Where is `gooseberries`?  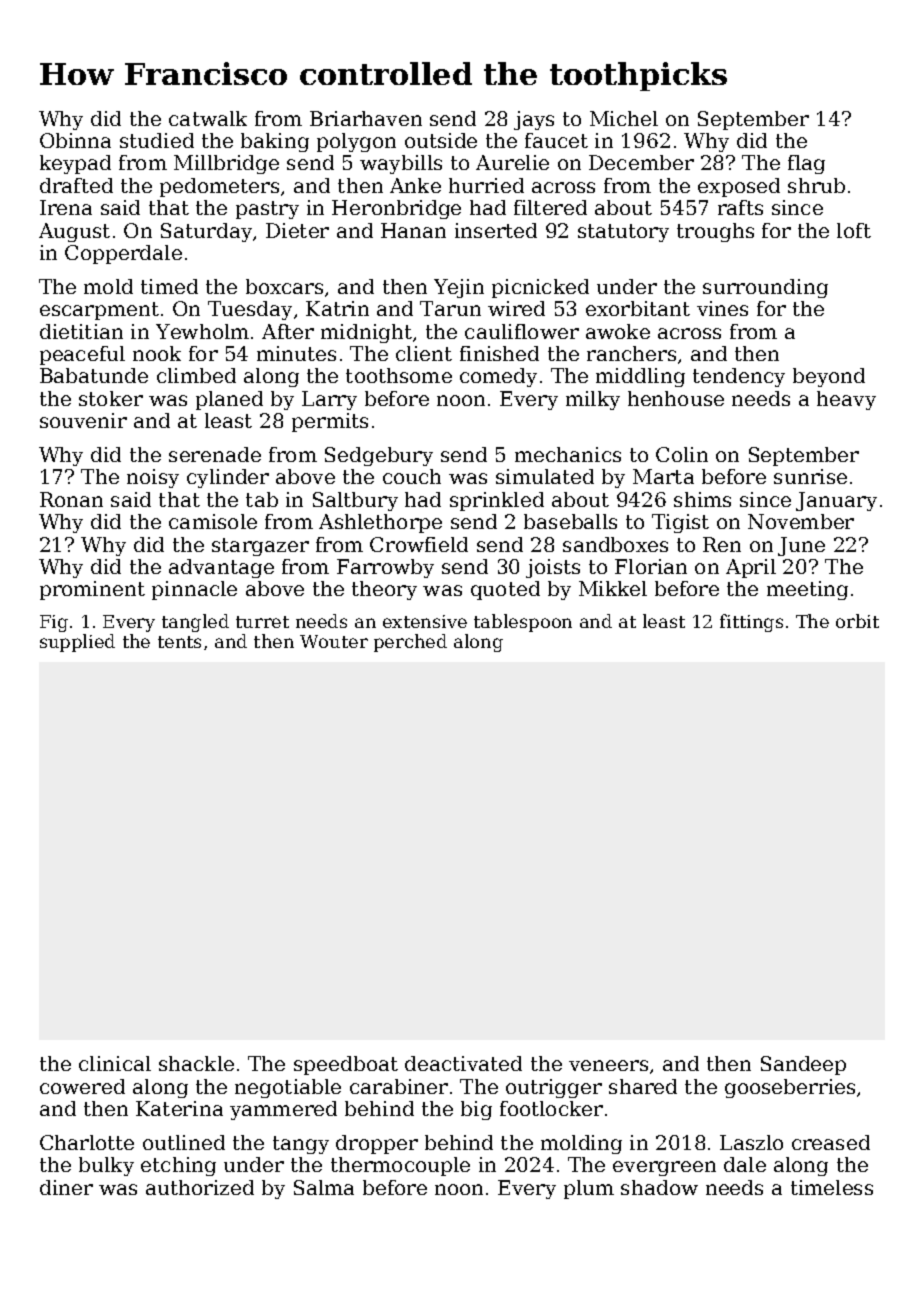
gooseberries is located at coordinates (790, 1088).
